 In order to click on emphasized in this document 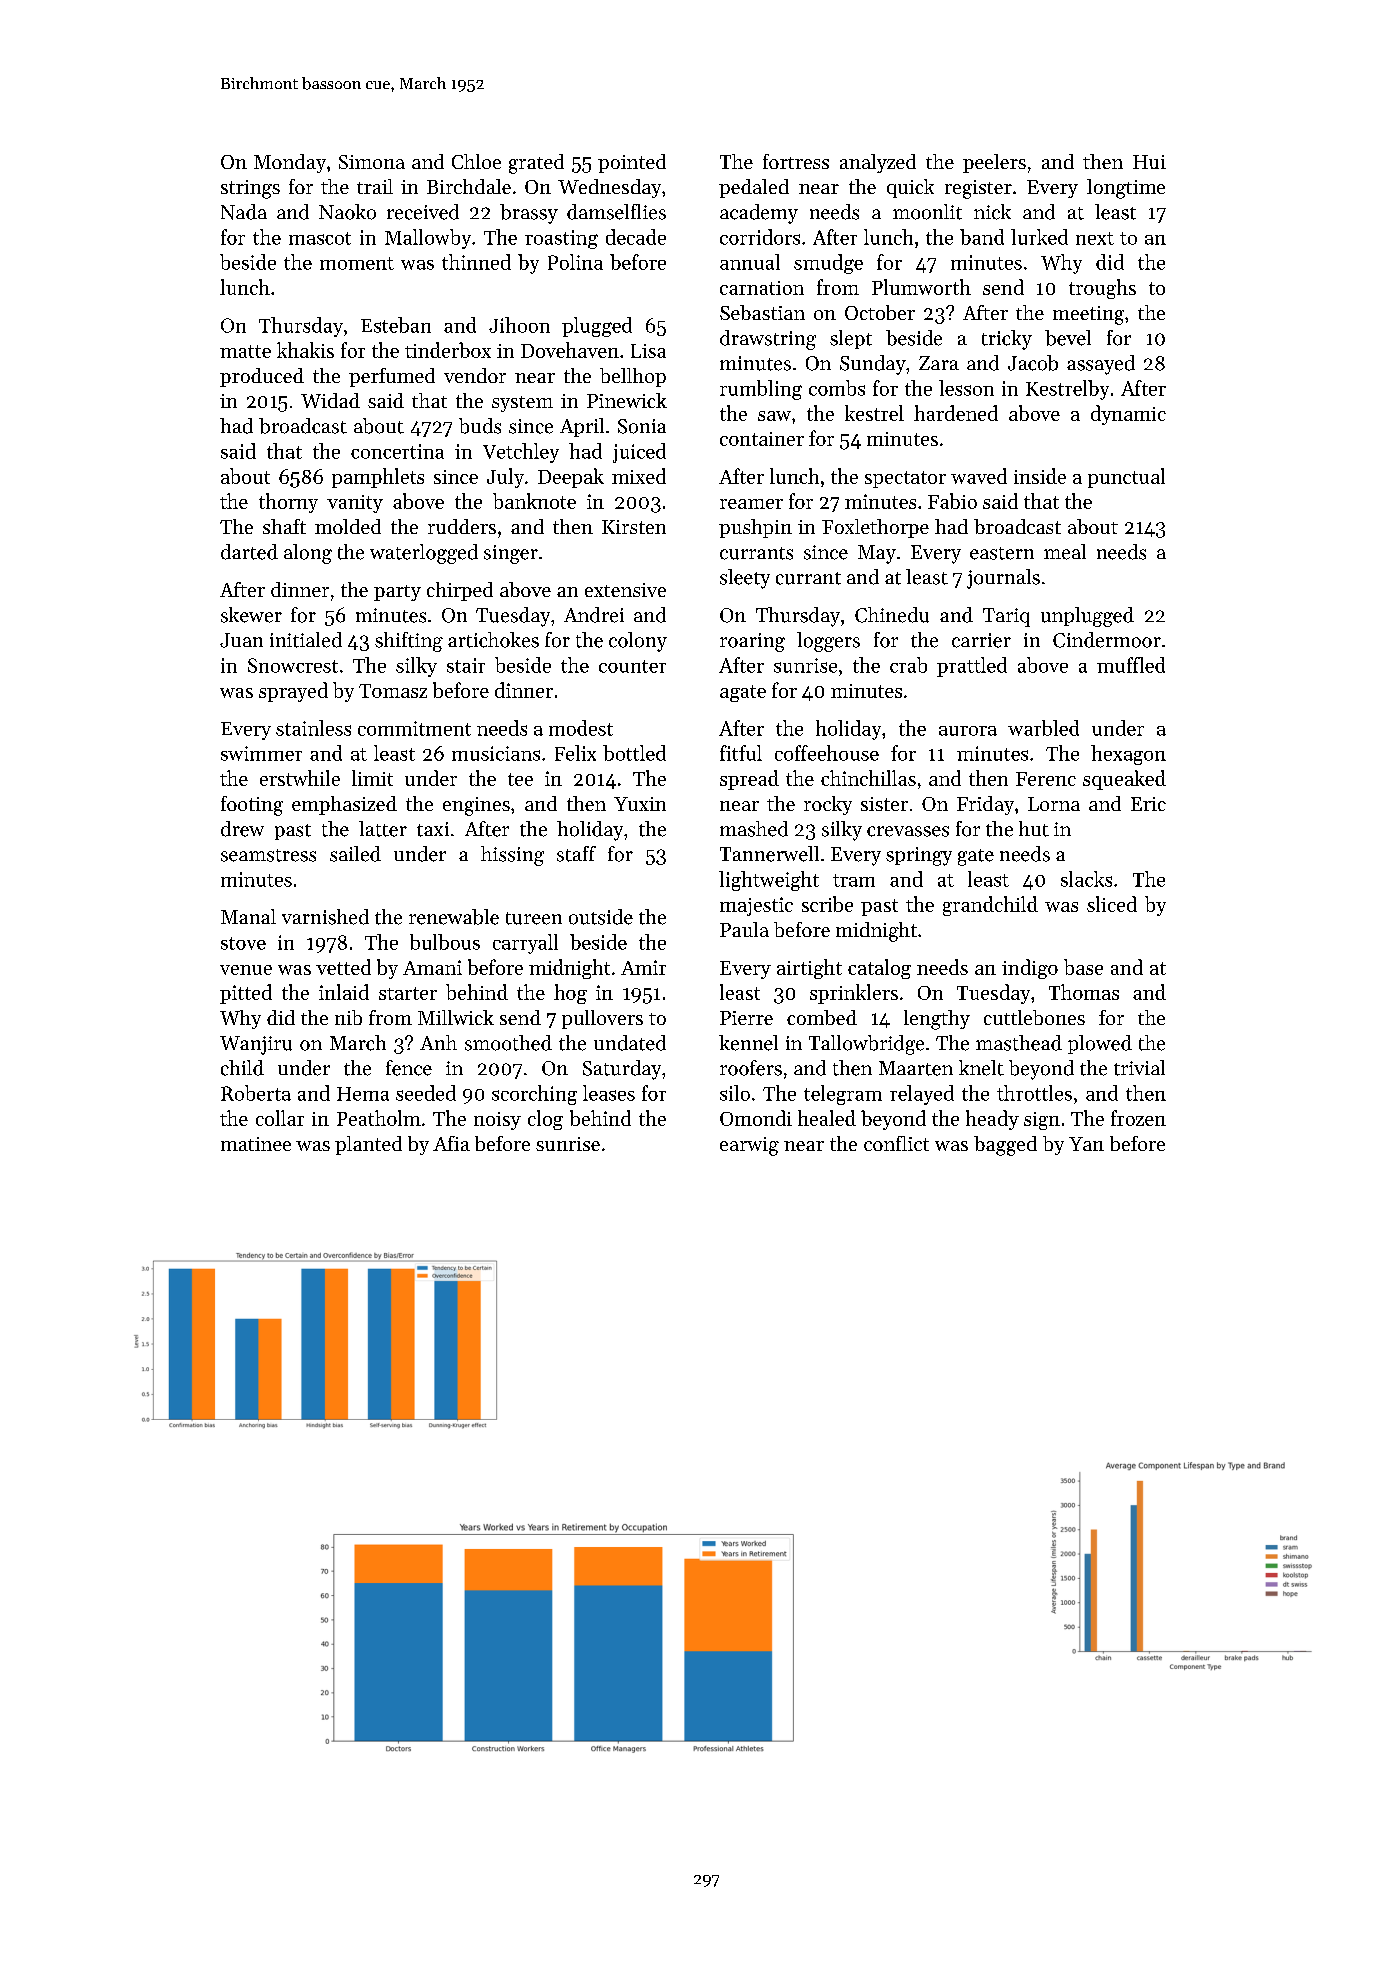, I will do `click(344, 805)`.
